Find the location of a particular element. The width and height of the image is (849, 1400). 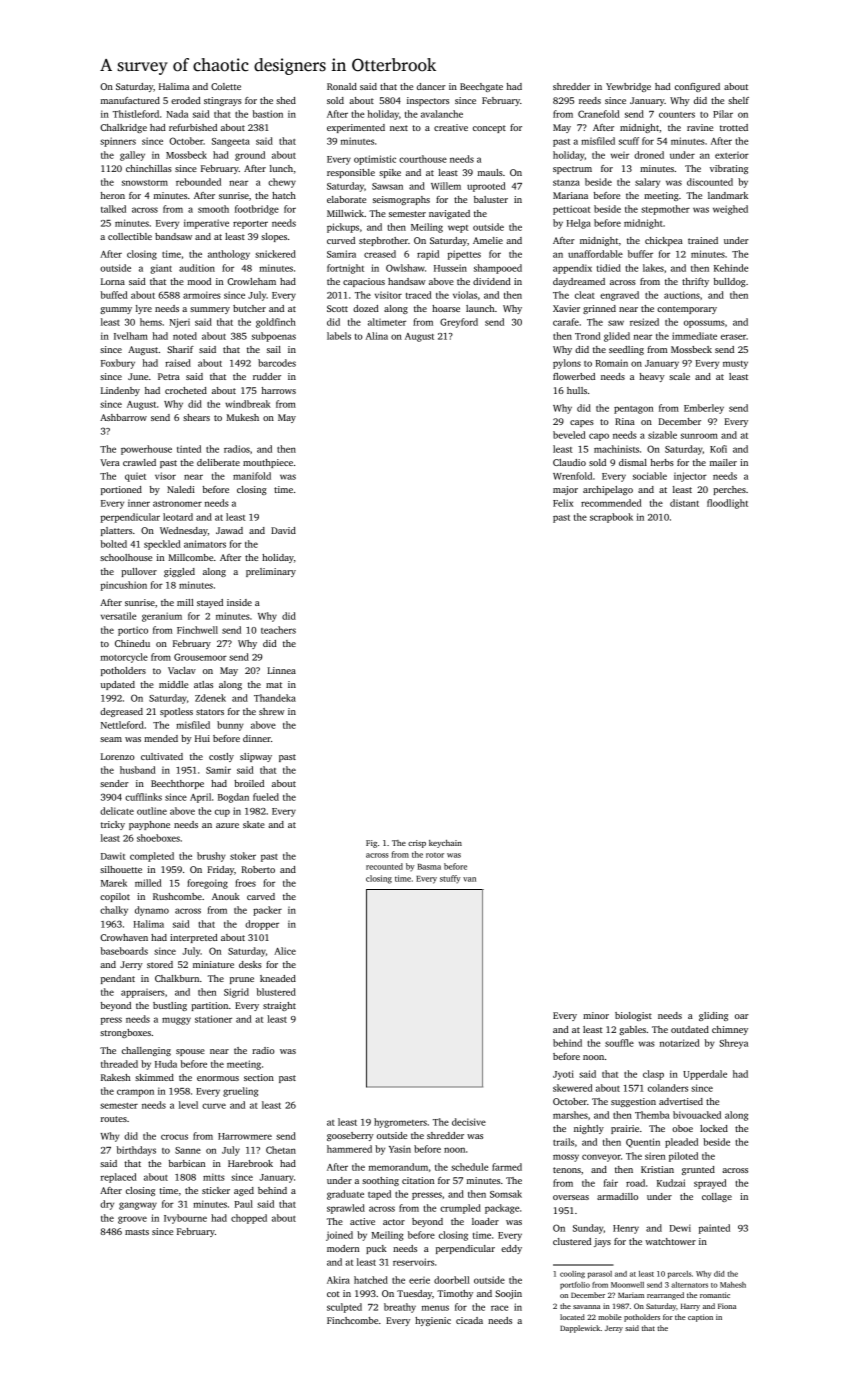

Alice is located at coordinates (285, 951).
